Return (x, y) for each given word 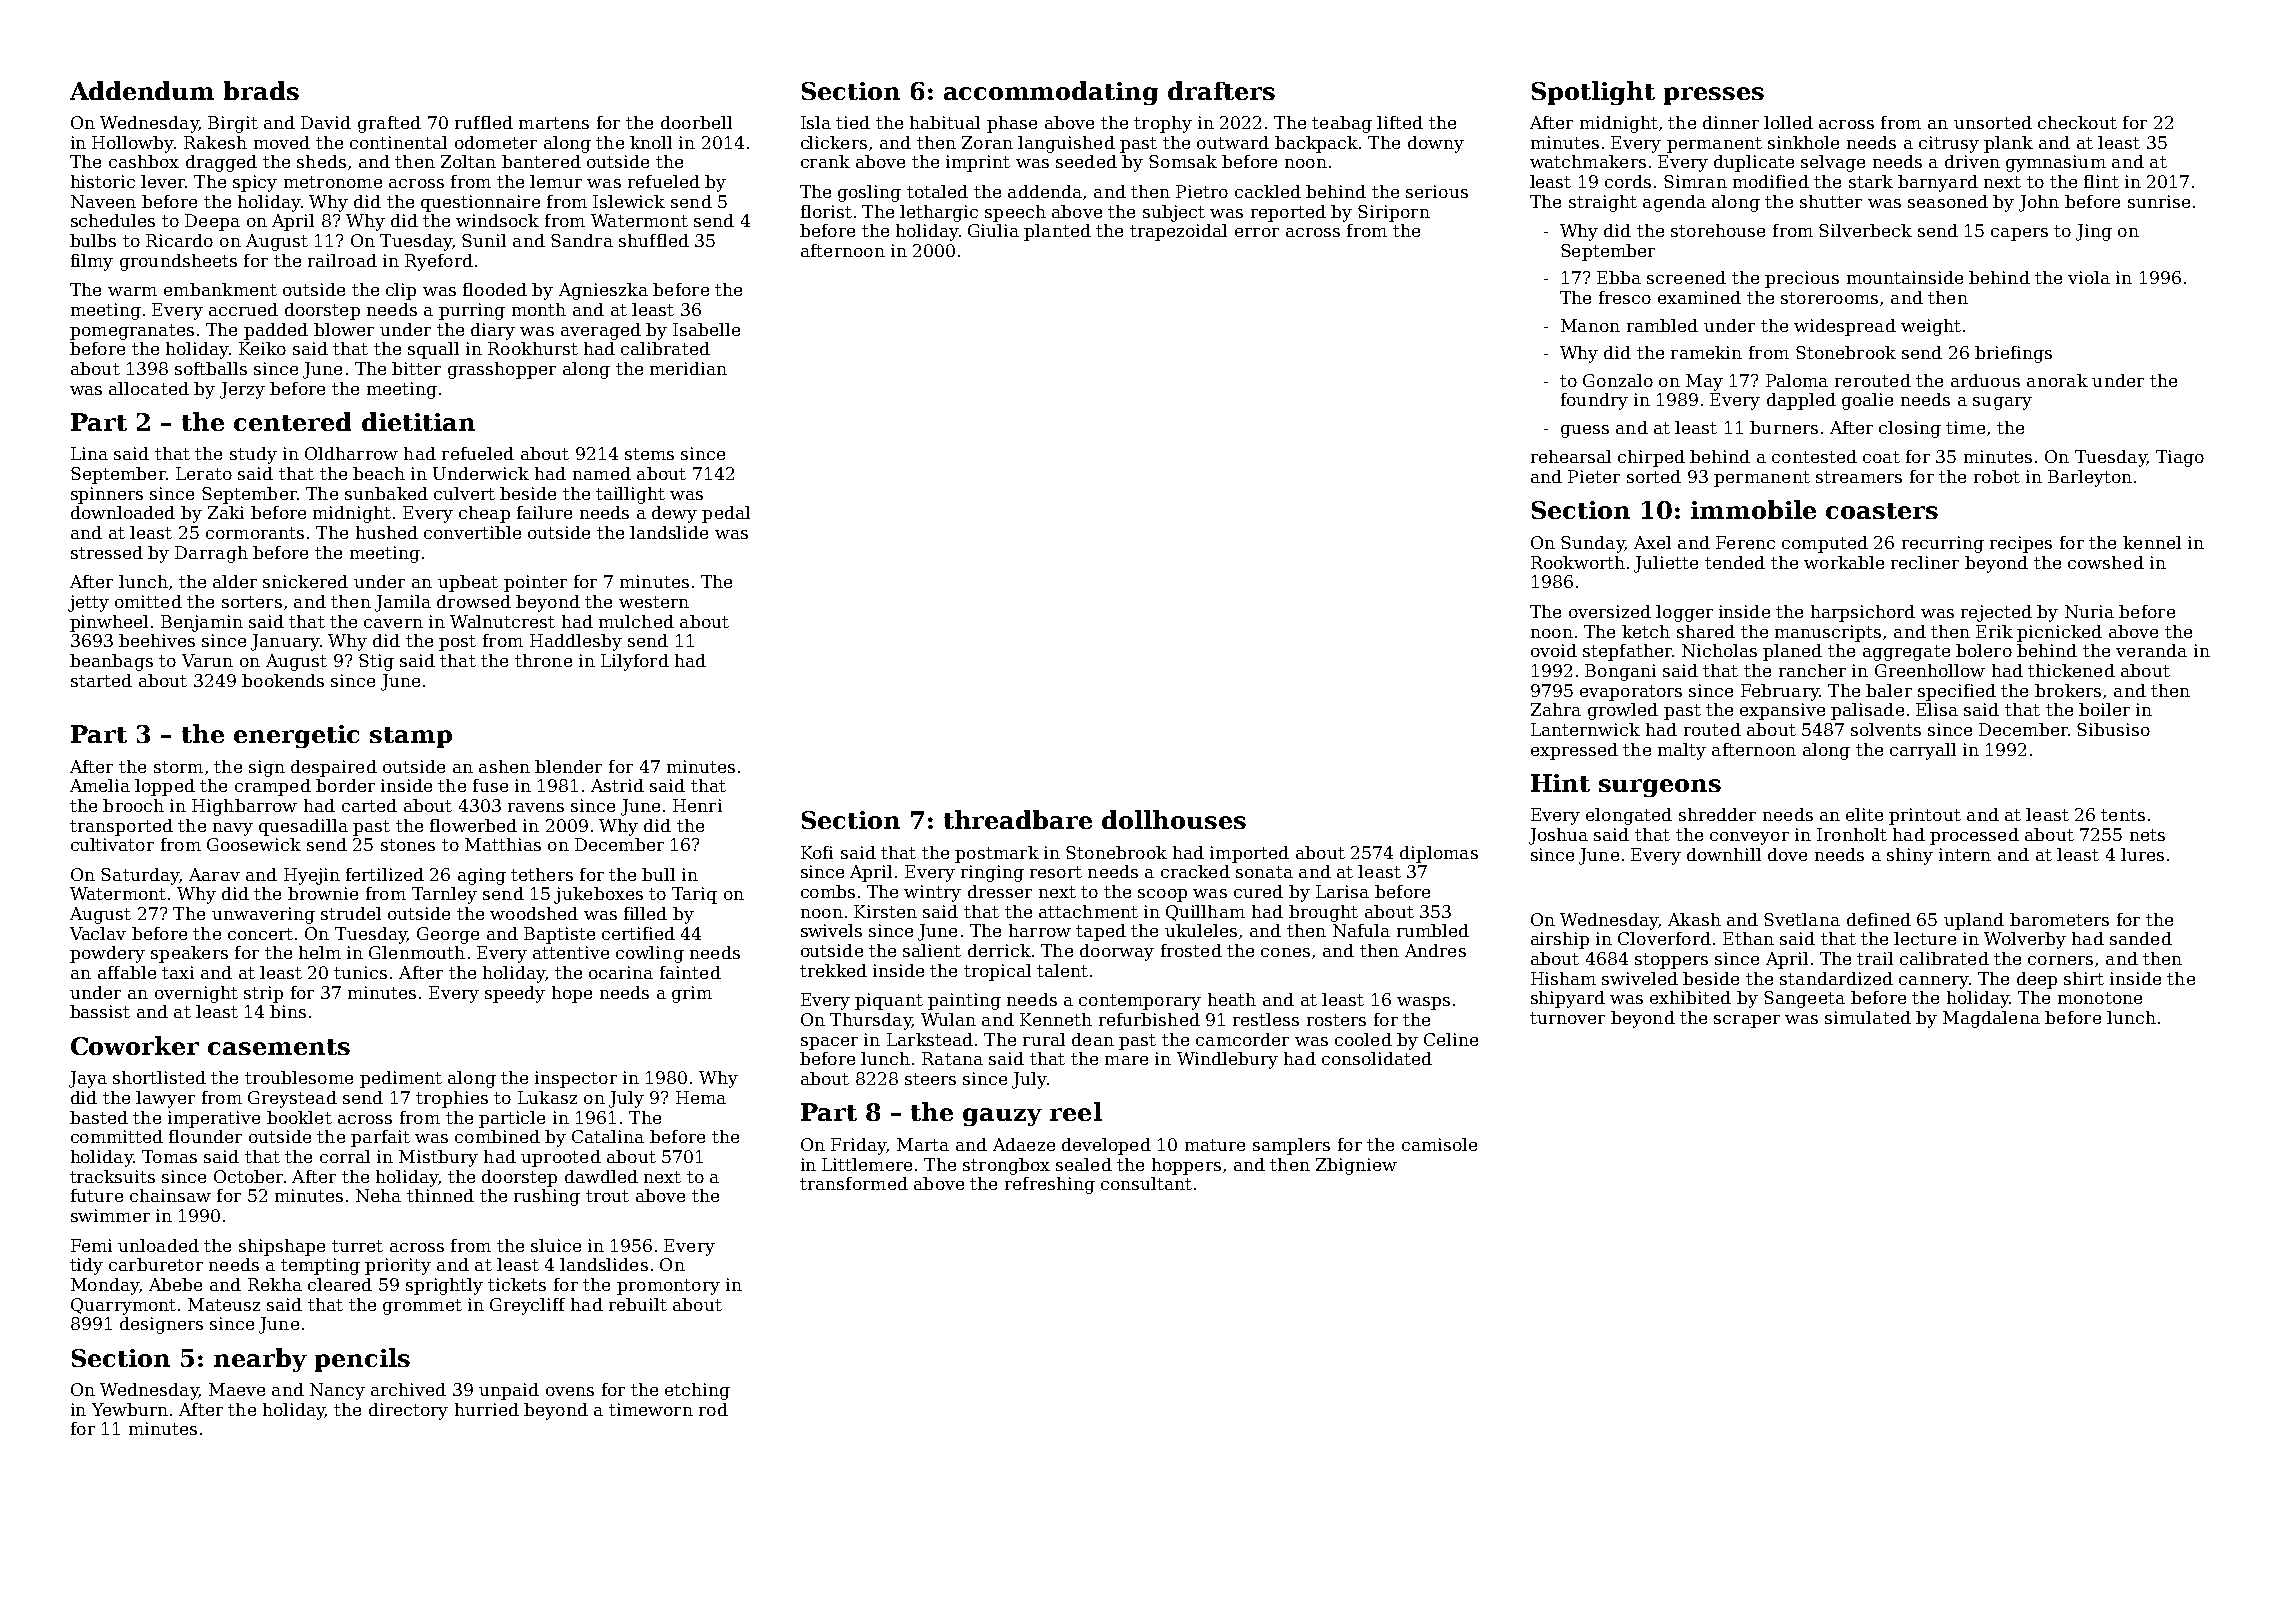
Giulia (993, 230)
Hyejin (312, 876)
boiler (2104, 709)
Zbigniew (1356, 1166)
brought (1323, 913)
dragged (221, 163)
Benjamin (202, 623)
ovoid (1554, 650)
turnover (1567, 1018)
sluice (556, 1245)
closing (1910, 429)
